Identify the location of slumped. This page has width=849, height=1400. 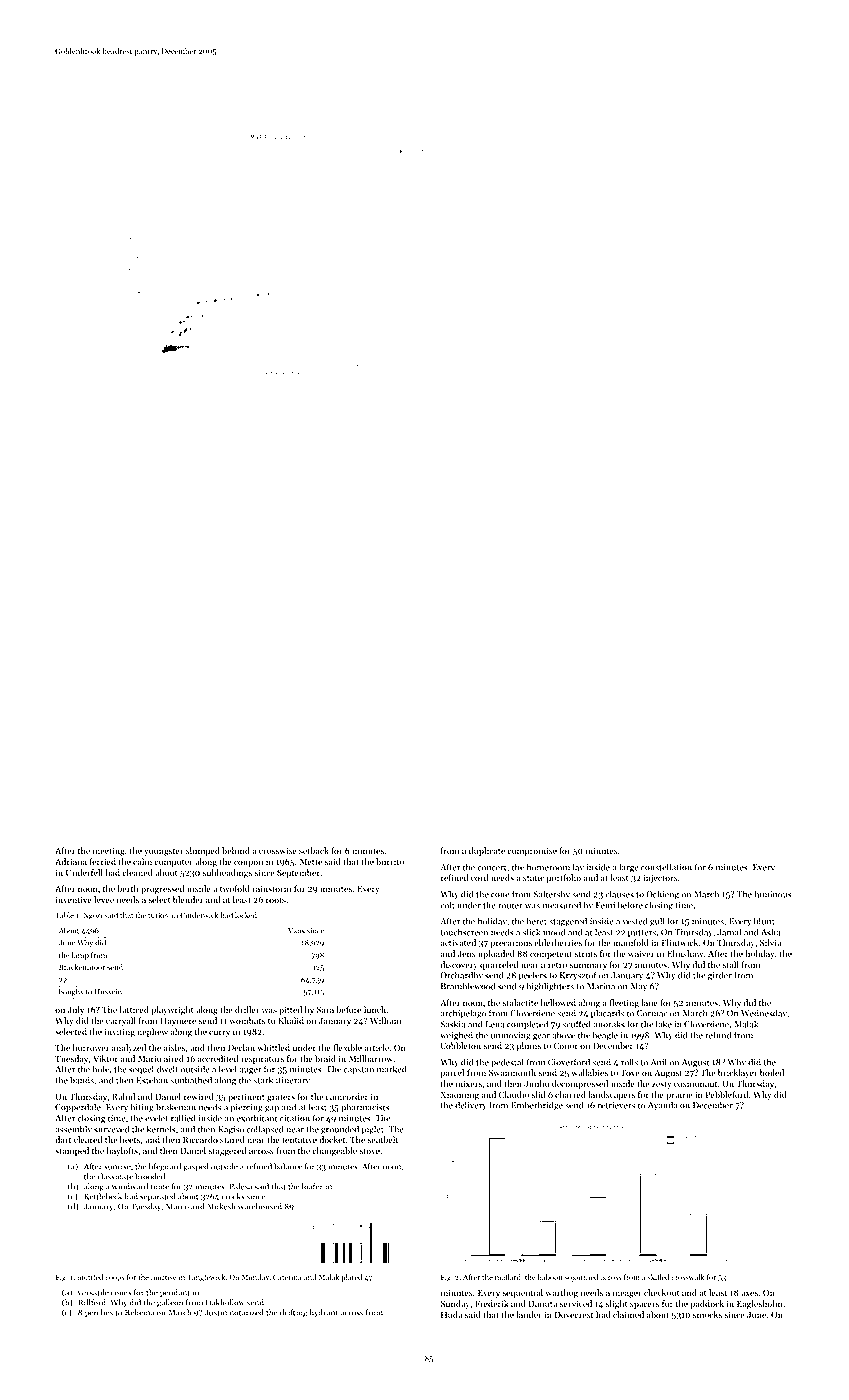
(203, 851).
